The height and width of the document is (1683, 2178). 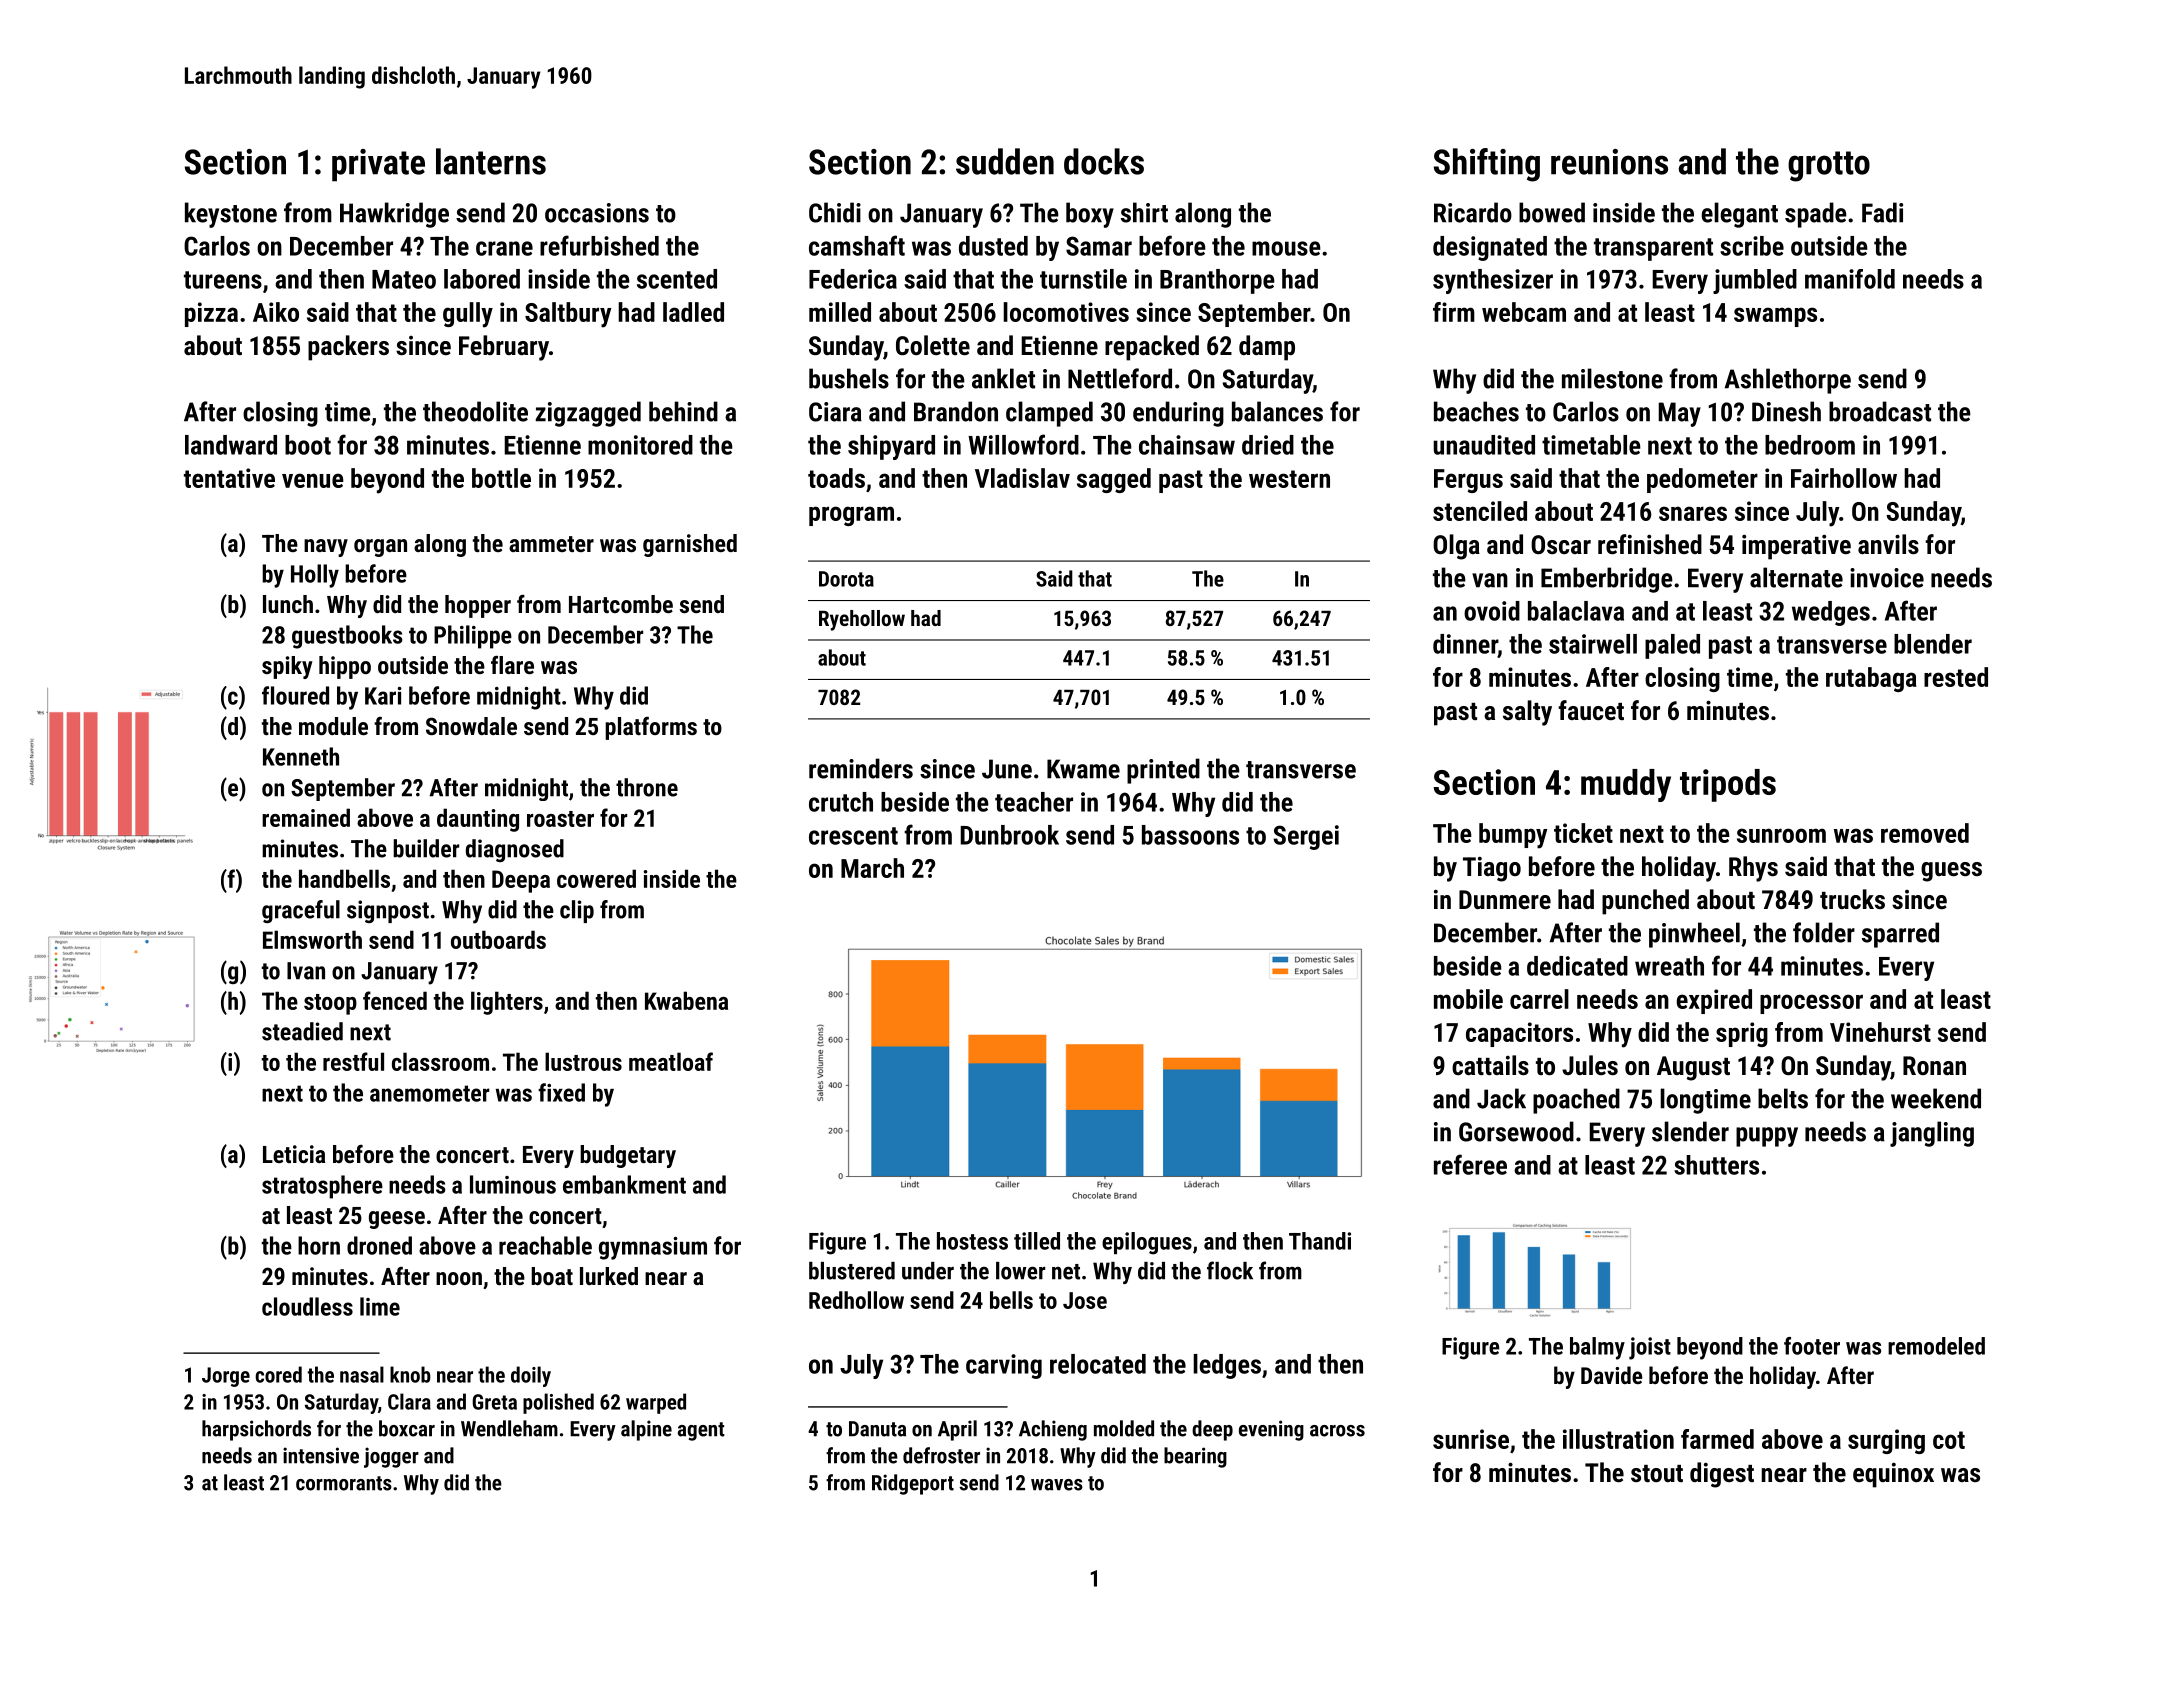 What do you see at coordinates (226, 1377) in the document?
I see `Jorge` at bounding box center [226, 1377].
